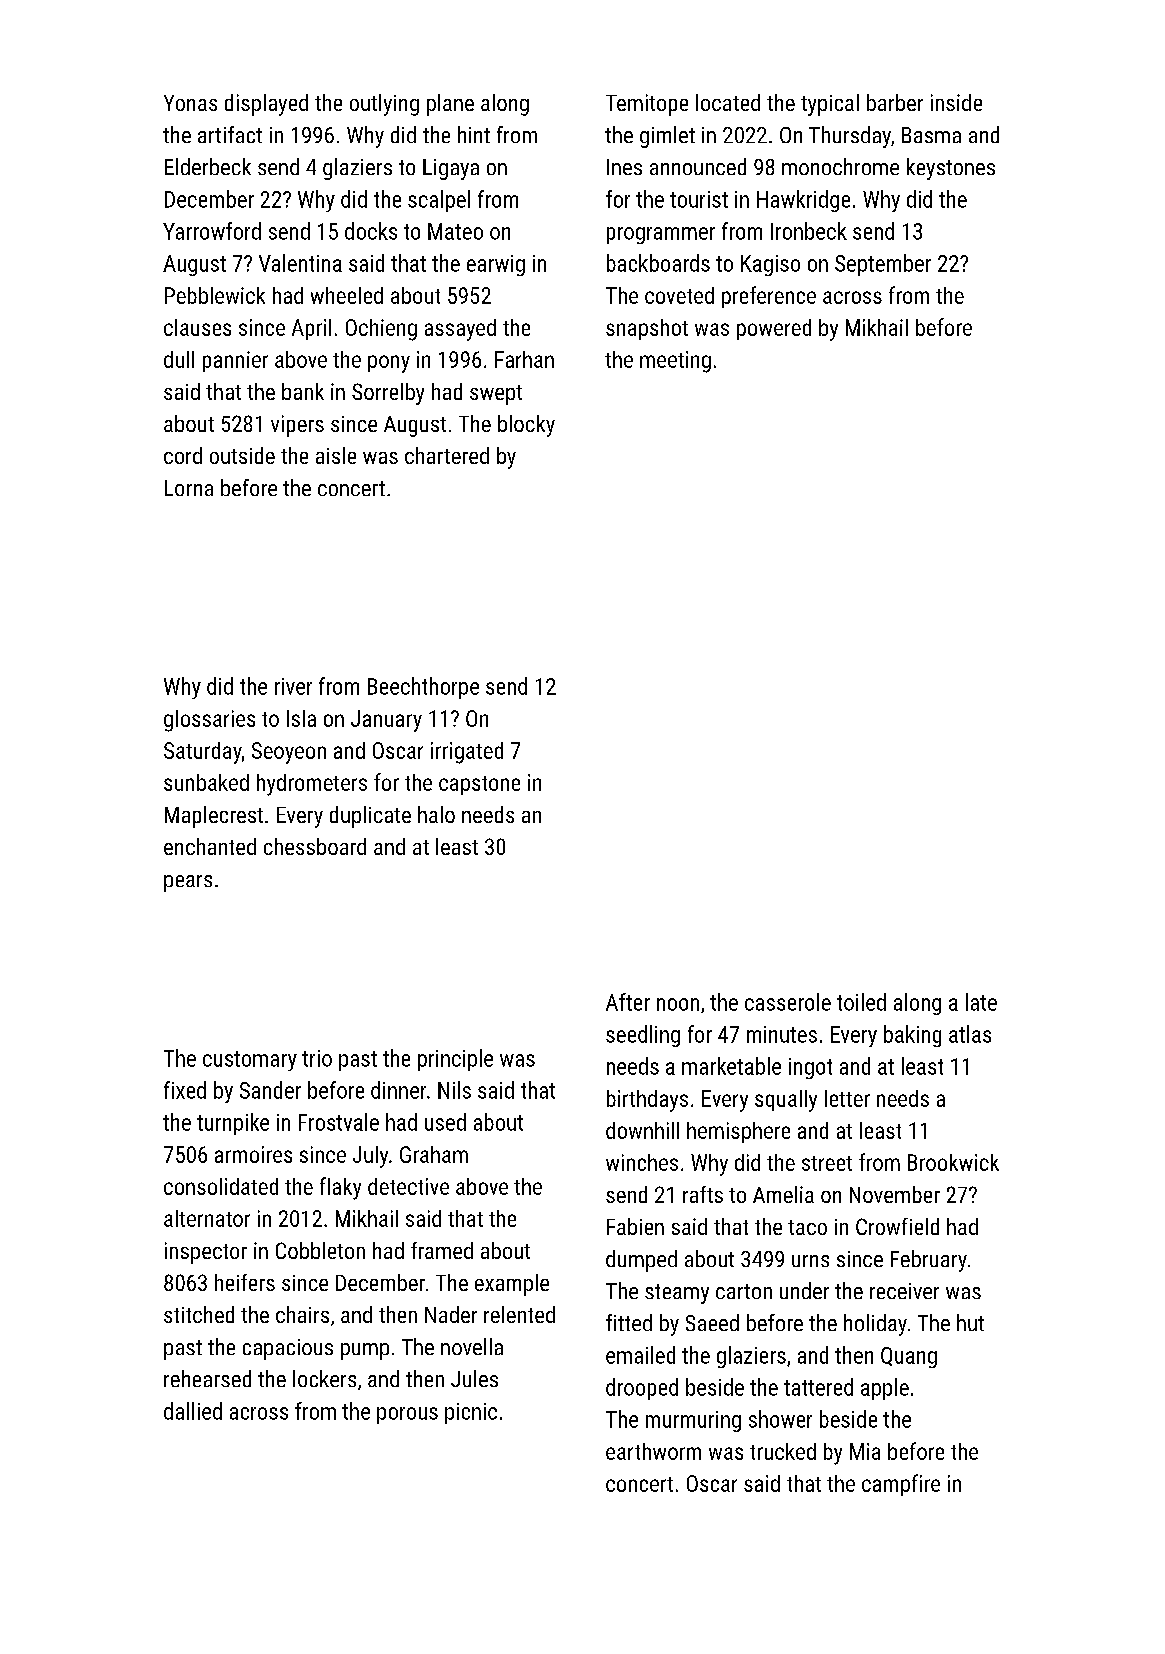 The width and height of the page is (1165, 1654). What do you see at coordinates (471, 1413) in the page?
I see `picnic` at bounding box center [471, 1413].
